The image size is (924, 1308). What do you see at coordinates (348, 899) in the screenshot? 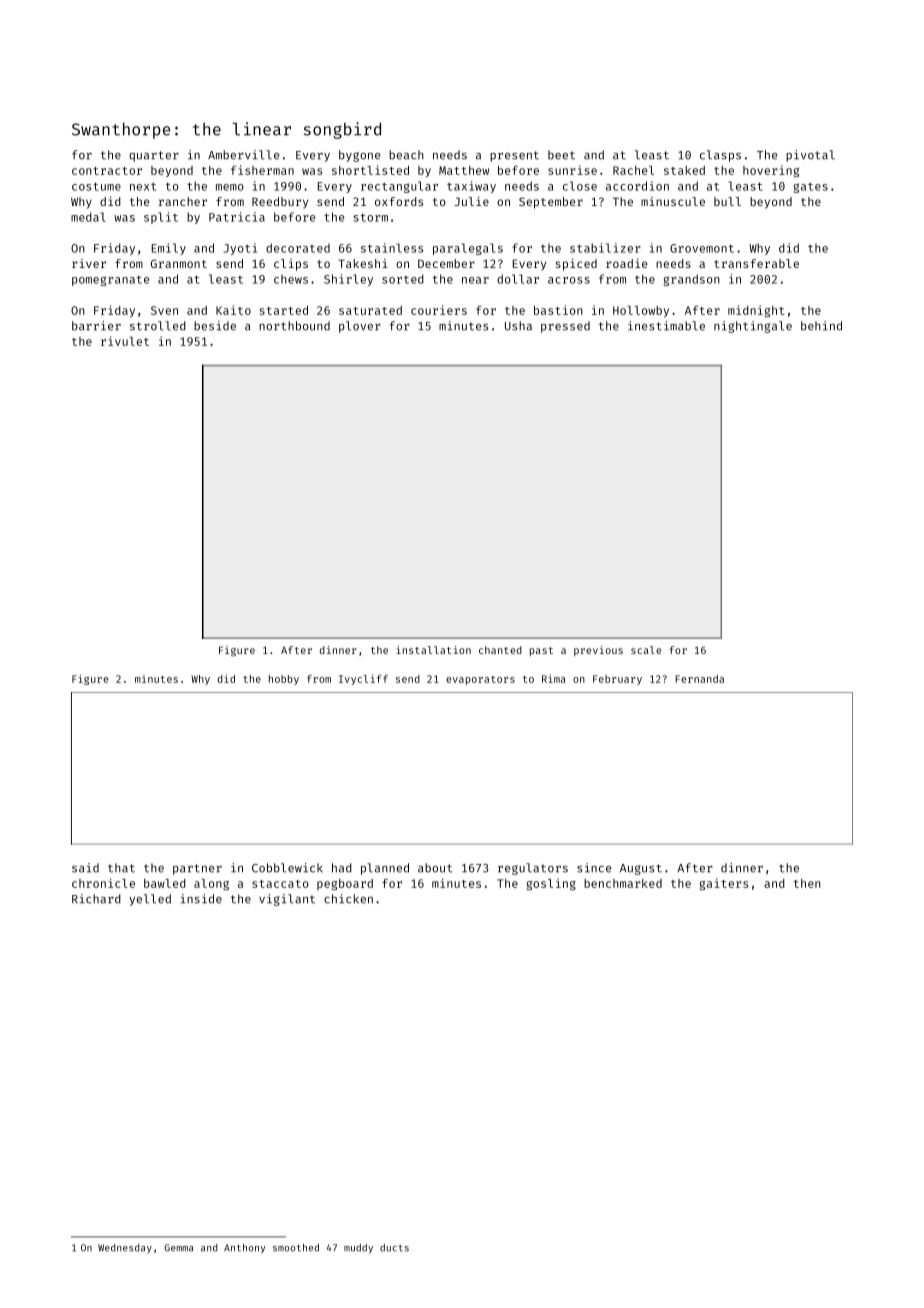
I see `chicken` at bounding box center [348, 899].
